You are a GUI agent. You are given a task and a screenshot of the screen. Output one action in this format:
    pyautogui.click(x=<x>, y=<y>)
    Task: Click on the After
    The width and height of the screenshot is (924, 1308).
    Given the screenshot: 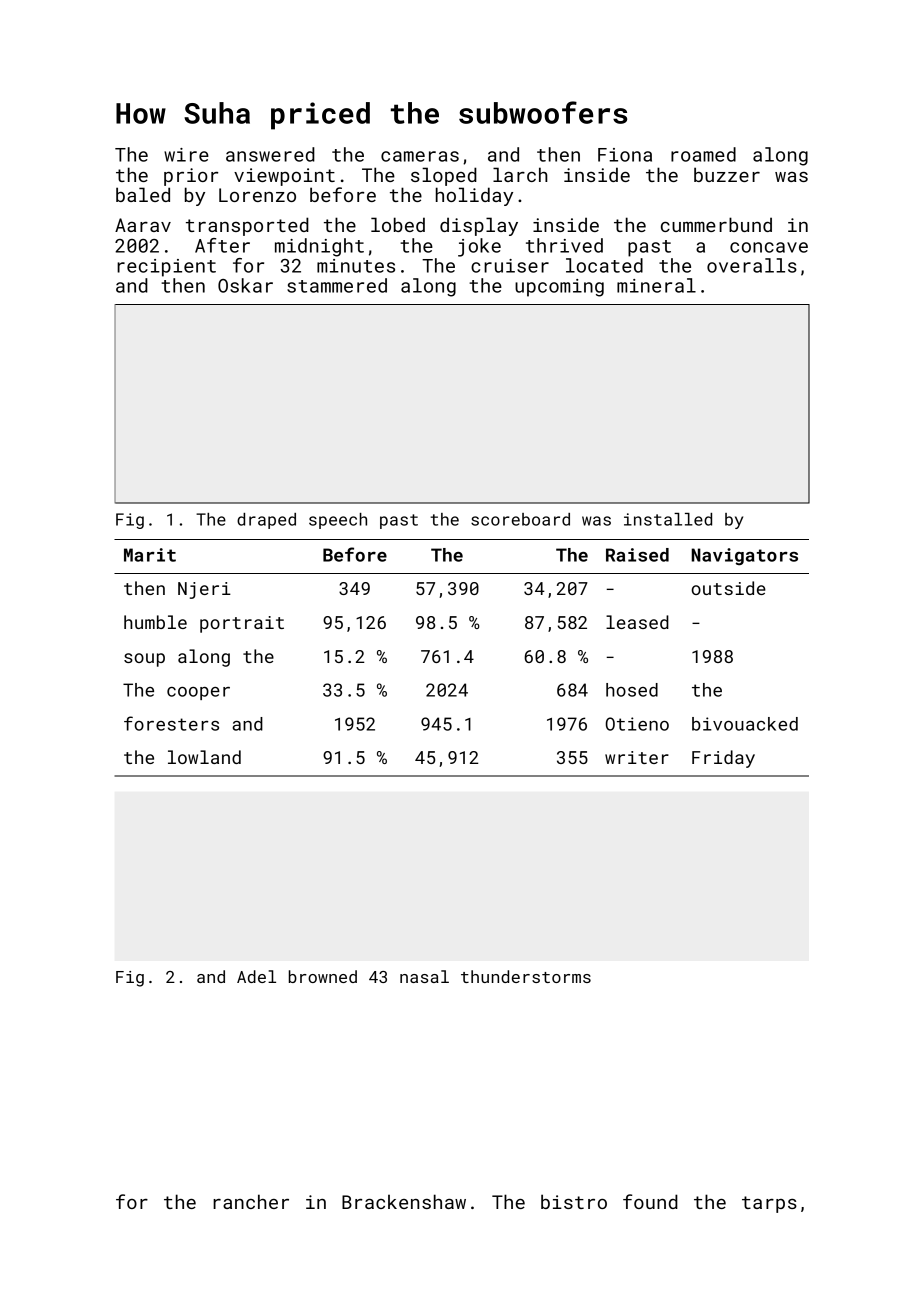 What is the action you would take?
    pyautogui.click(x=222, y=245)
